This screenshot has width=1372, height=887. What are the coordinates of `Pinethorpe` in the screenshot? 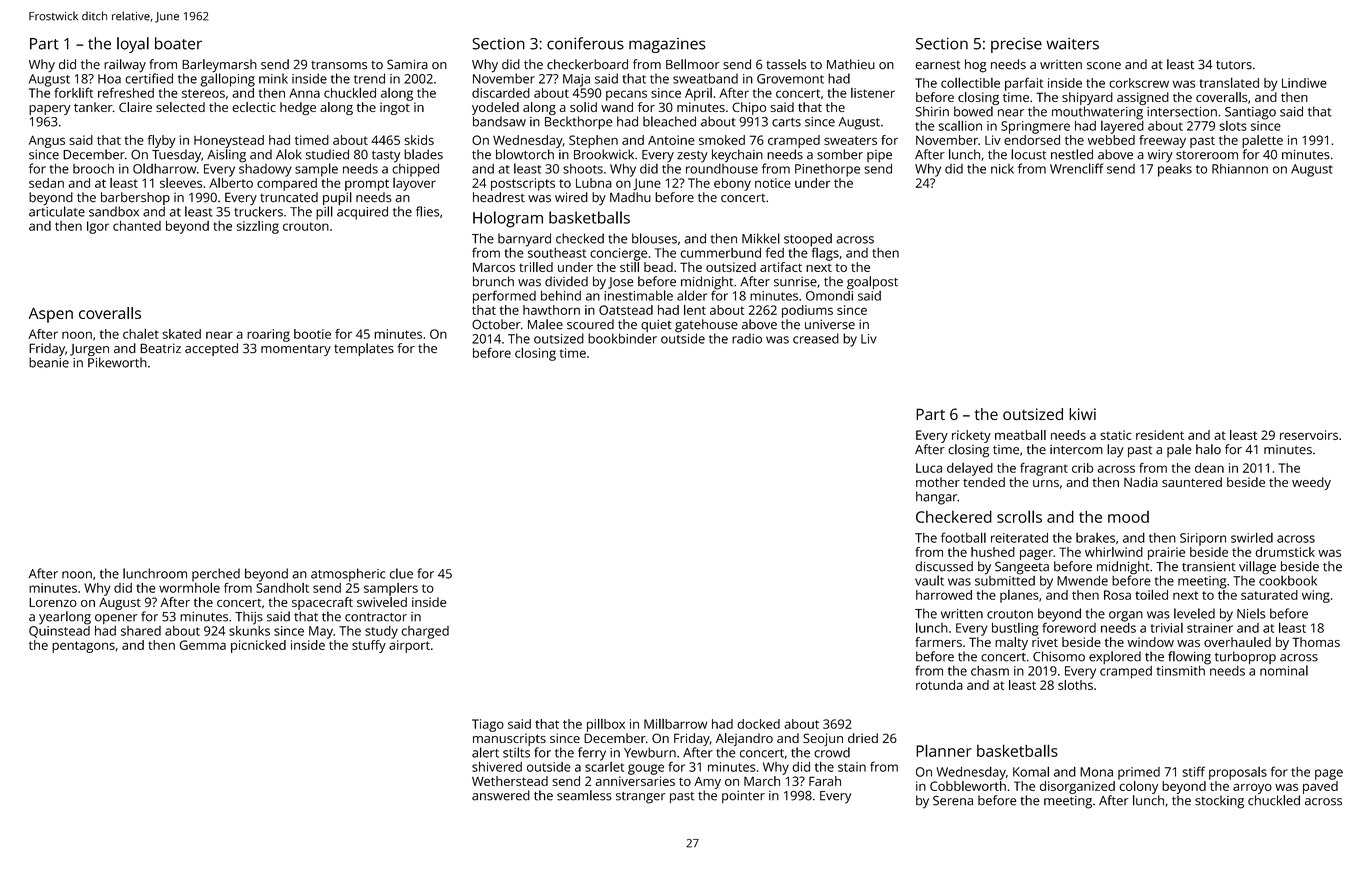 It's located at (827, 170).
